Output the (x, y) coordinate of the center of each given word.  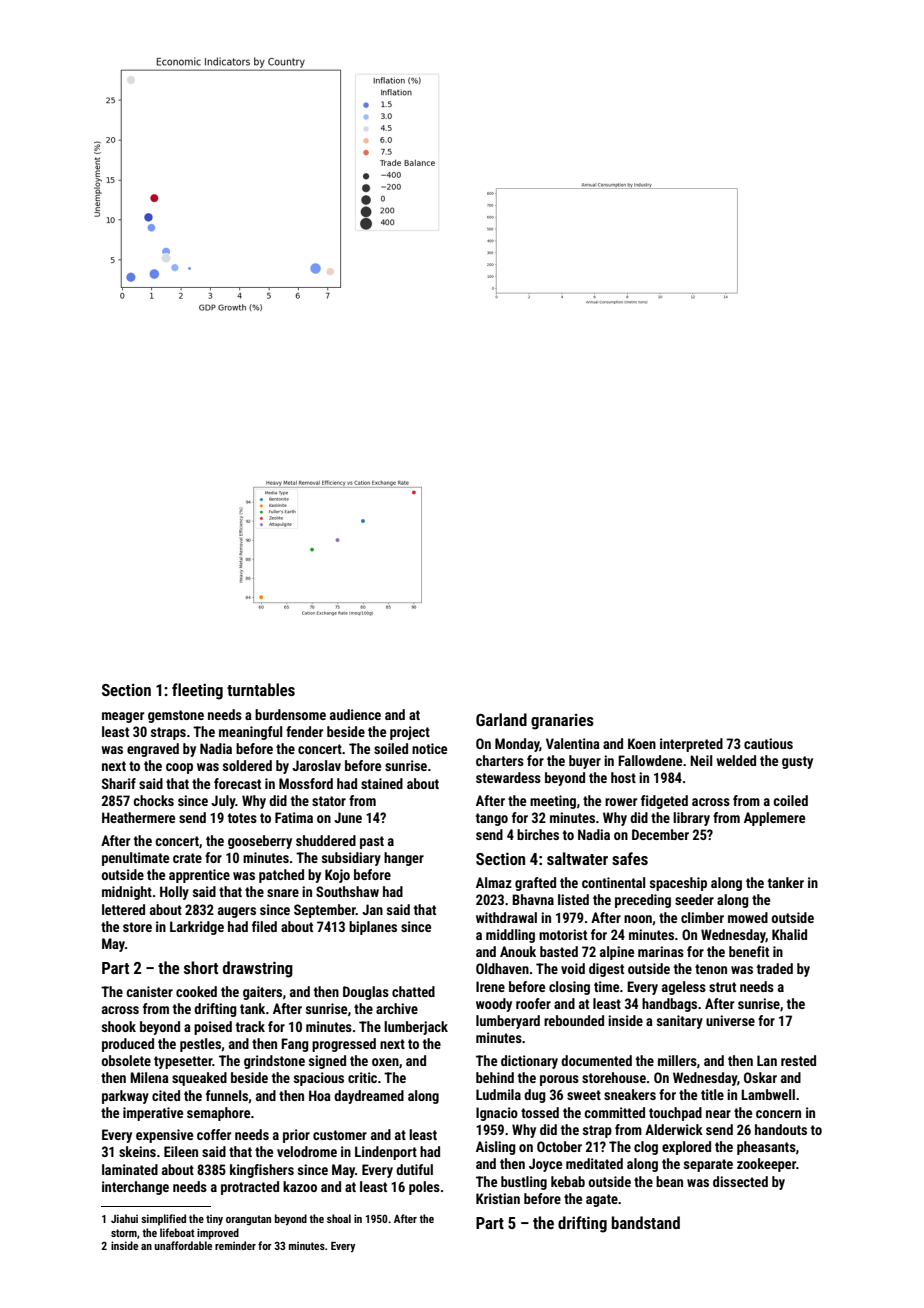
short (201, 967)
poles (424, 1188)
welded (736, 760)
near (718, 1114)
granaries (562, 722)
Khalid (789, 934)
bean (669, 1181)
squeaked (199, 1079)
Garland (501, 719)
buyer (585, 762)
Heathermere (138, 817)
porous (559, 1080)
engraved (153, 750)
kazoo (300, 1186)
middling (510, 936)
